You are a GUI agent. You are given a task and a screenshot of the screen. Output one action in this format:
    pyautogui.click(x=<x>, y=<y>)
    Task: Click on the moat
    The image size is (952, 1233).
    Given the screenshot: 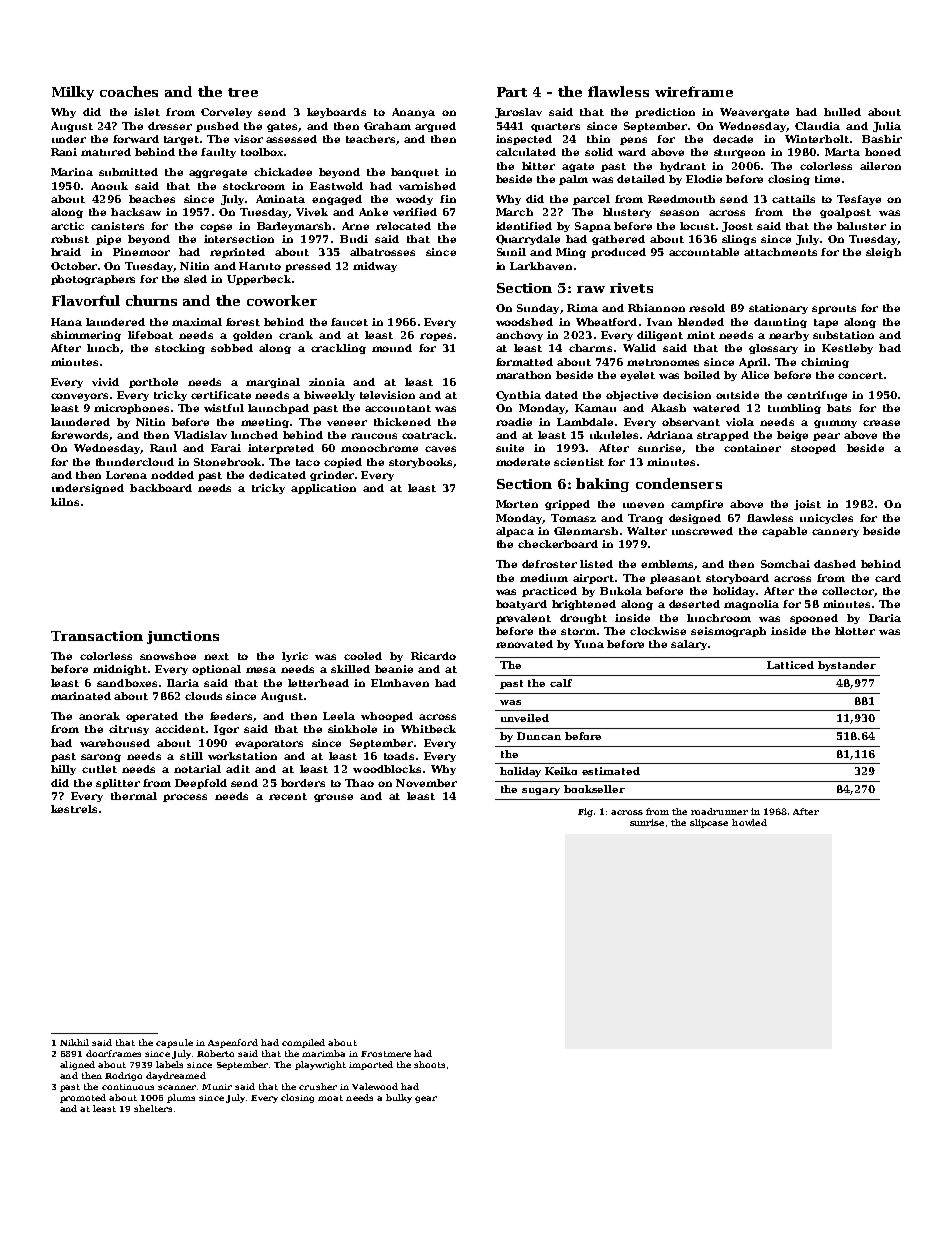 What is the action you would take?
    pyautogui.click(x=330, y=1098)
